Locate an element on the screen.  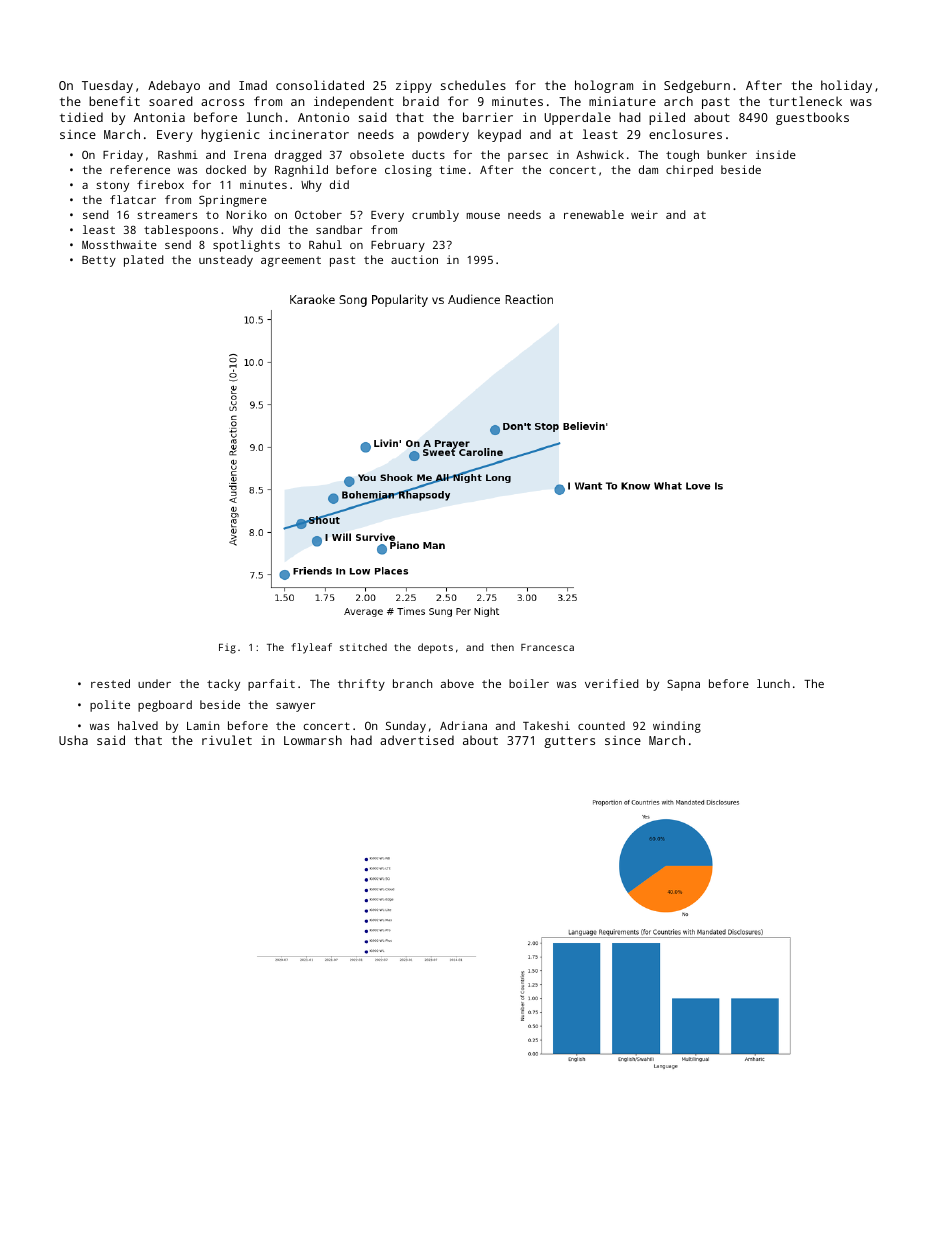
Francesca is located at coordinates (547, 647).
